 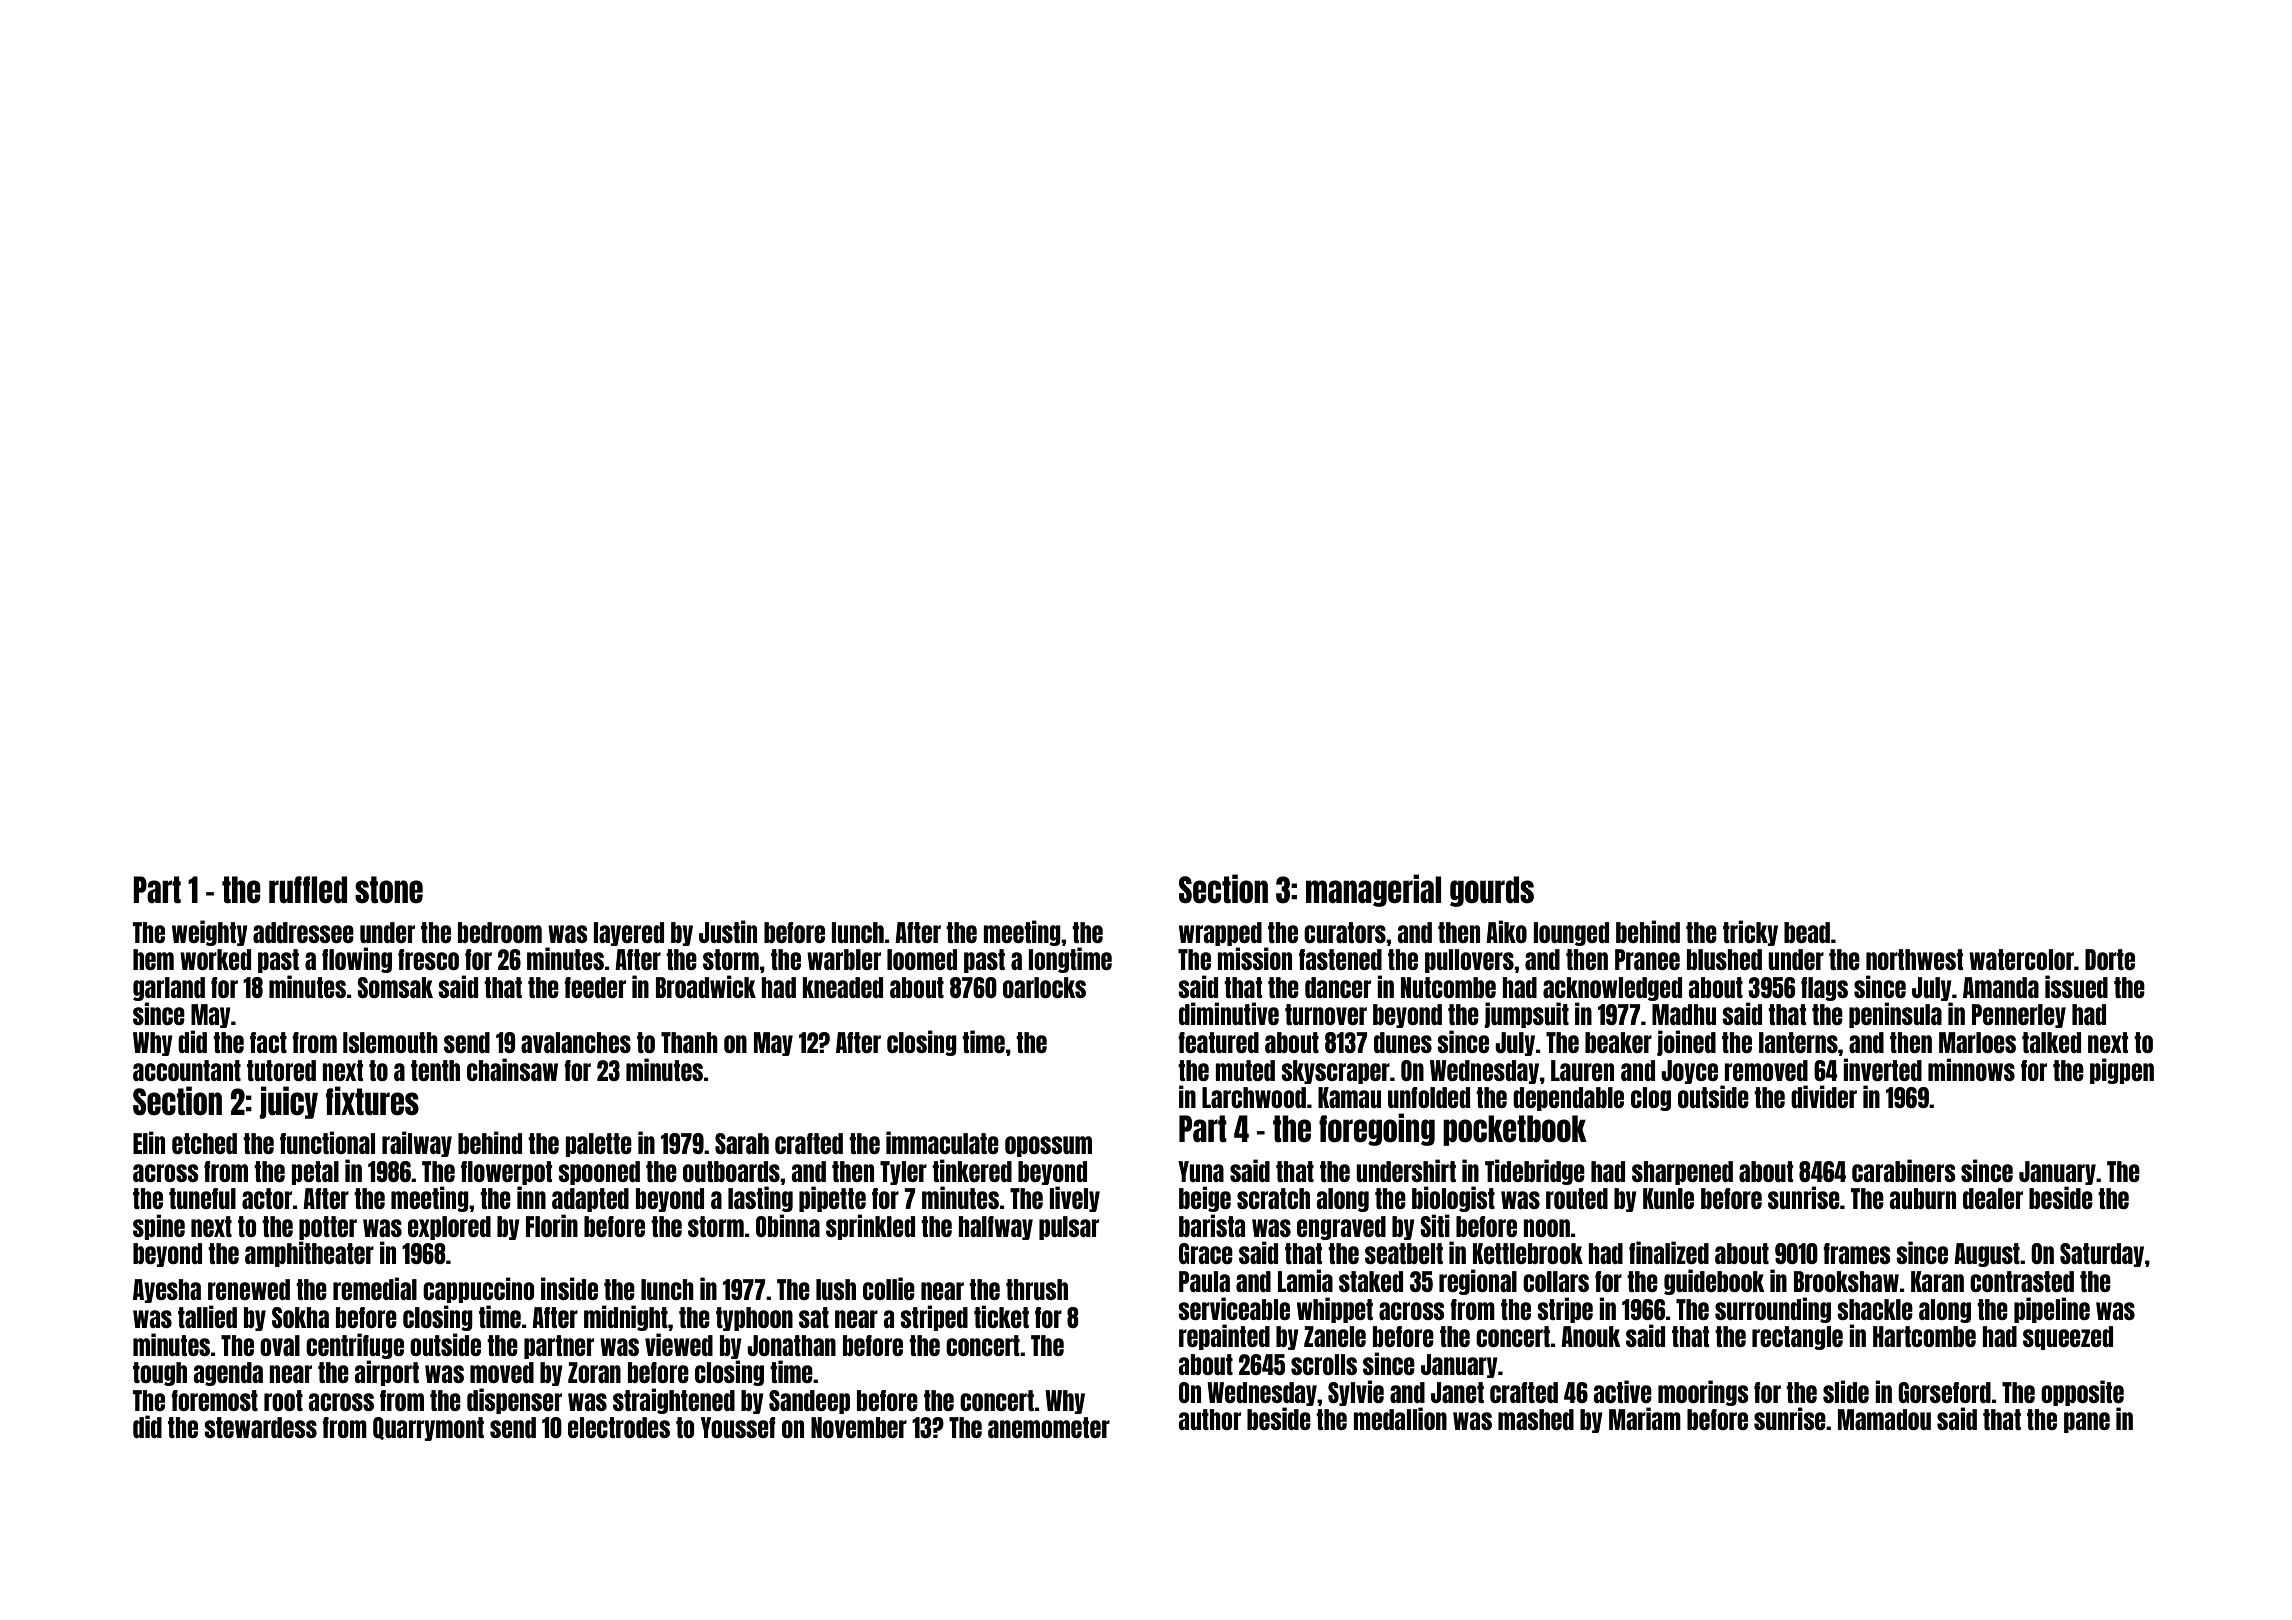 I want to click on bead, so click(x=1807, y=932).
